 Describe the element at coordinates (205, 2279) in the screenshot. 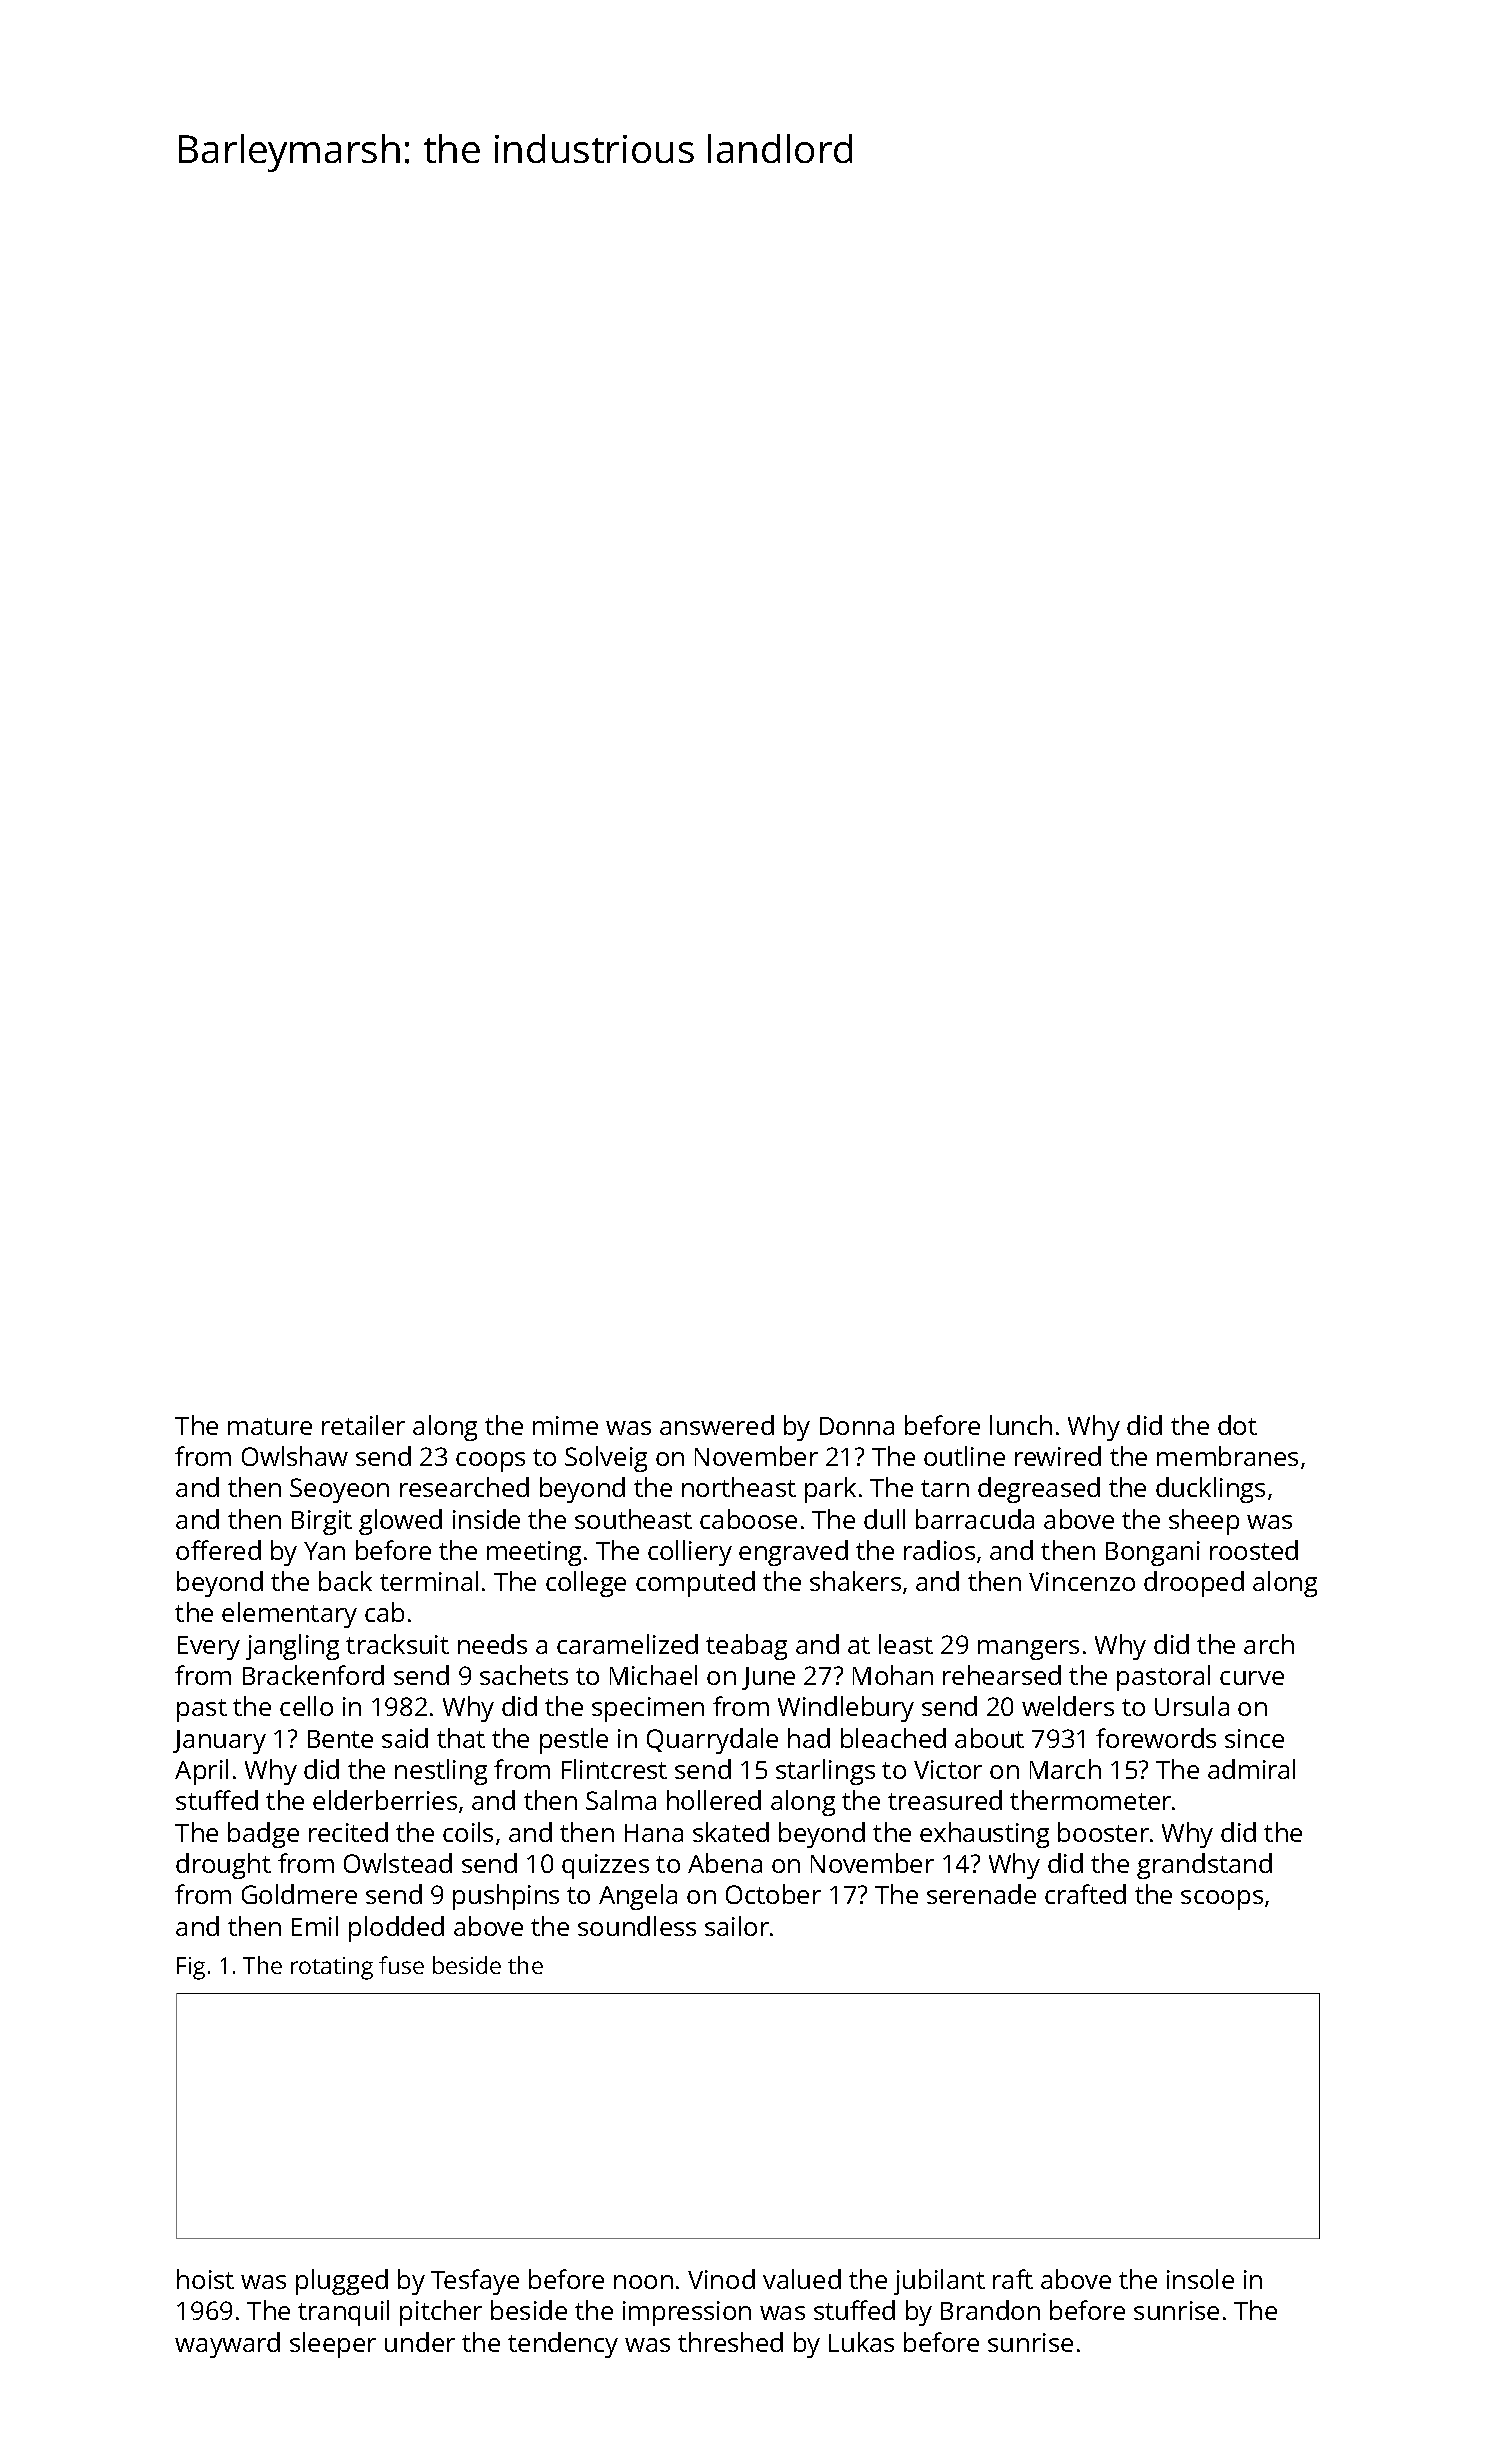

I see `hoist` at that location.
